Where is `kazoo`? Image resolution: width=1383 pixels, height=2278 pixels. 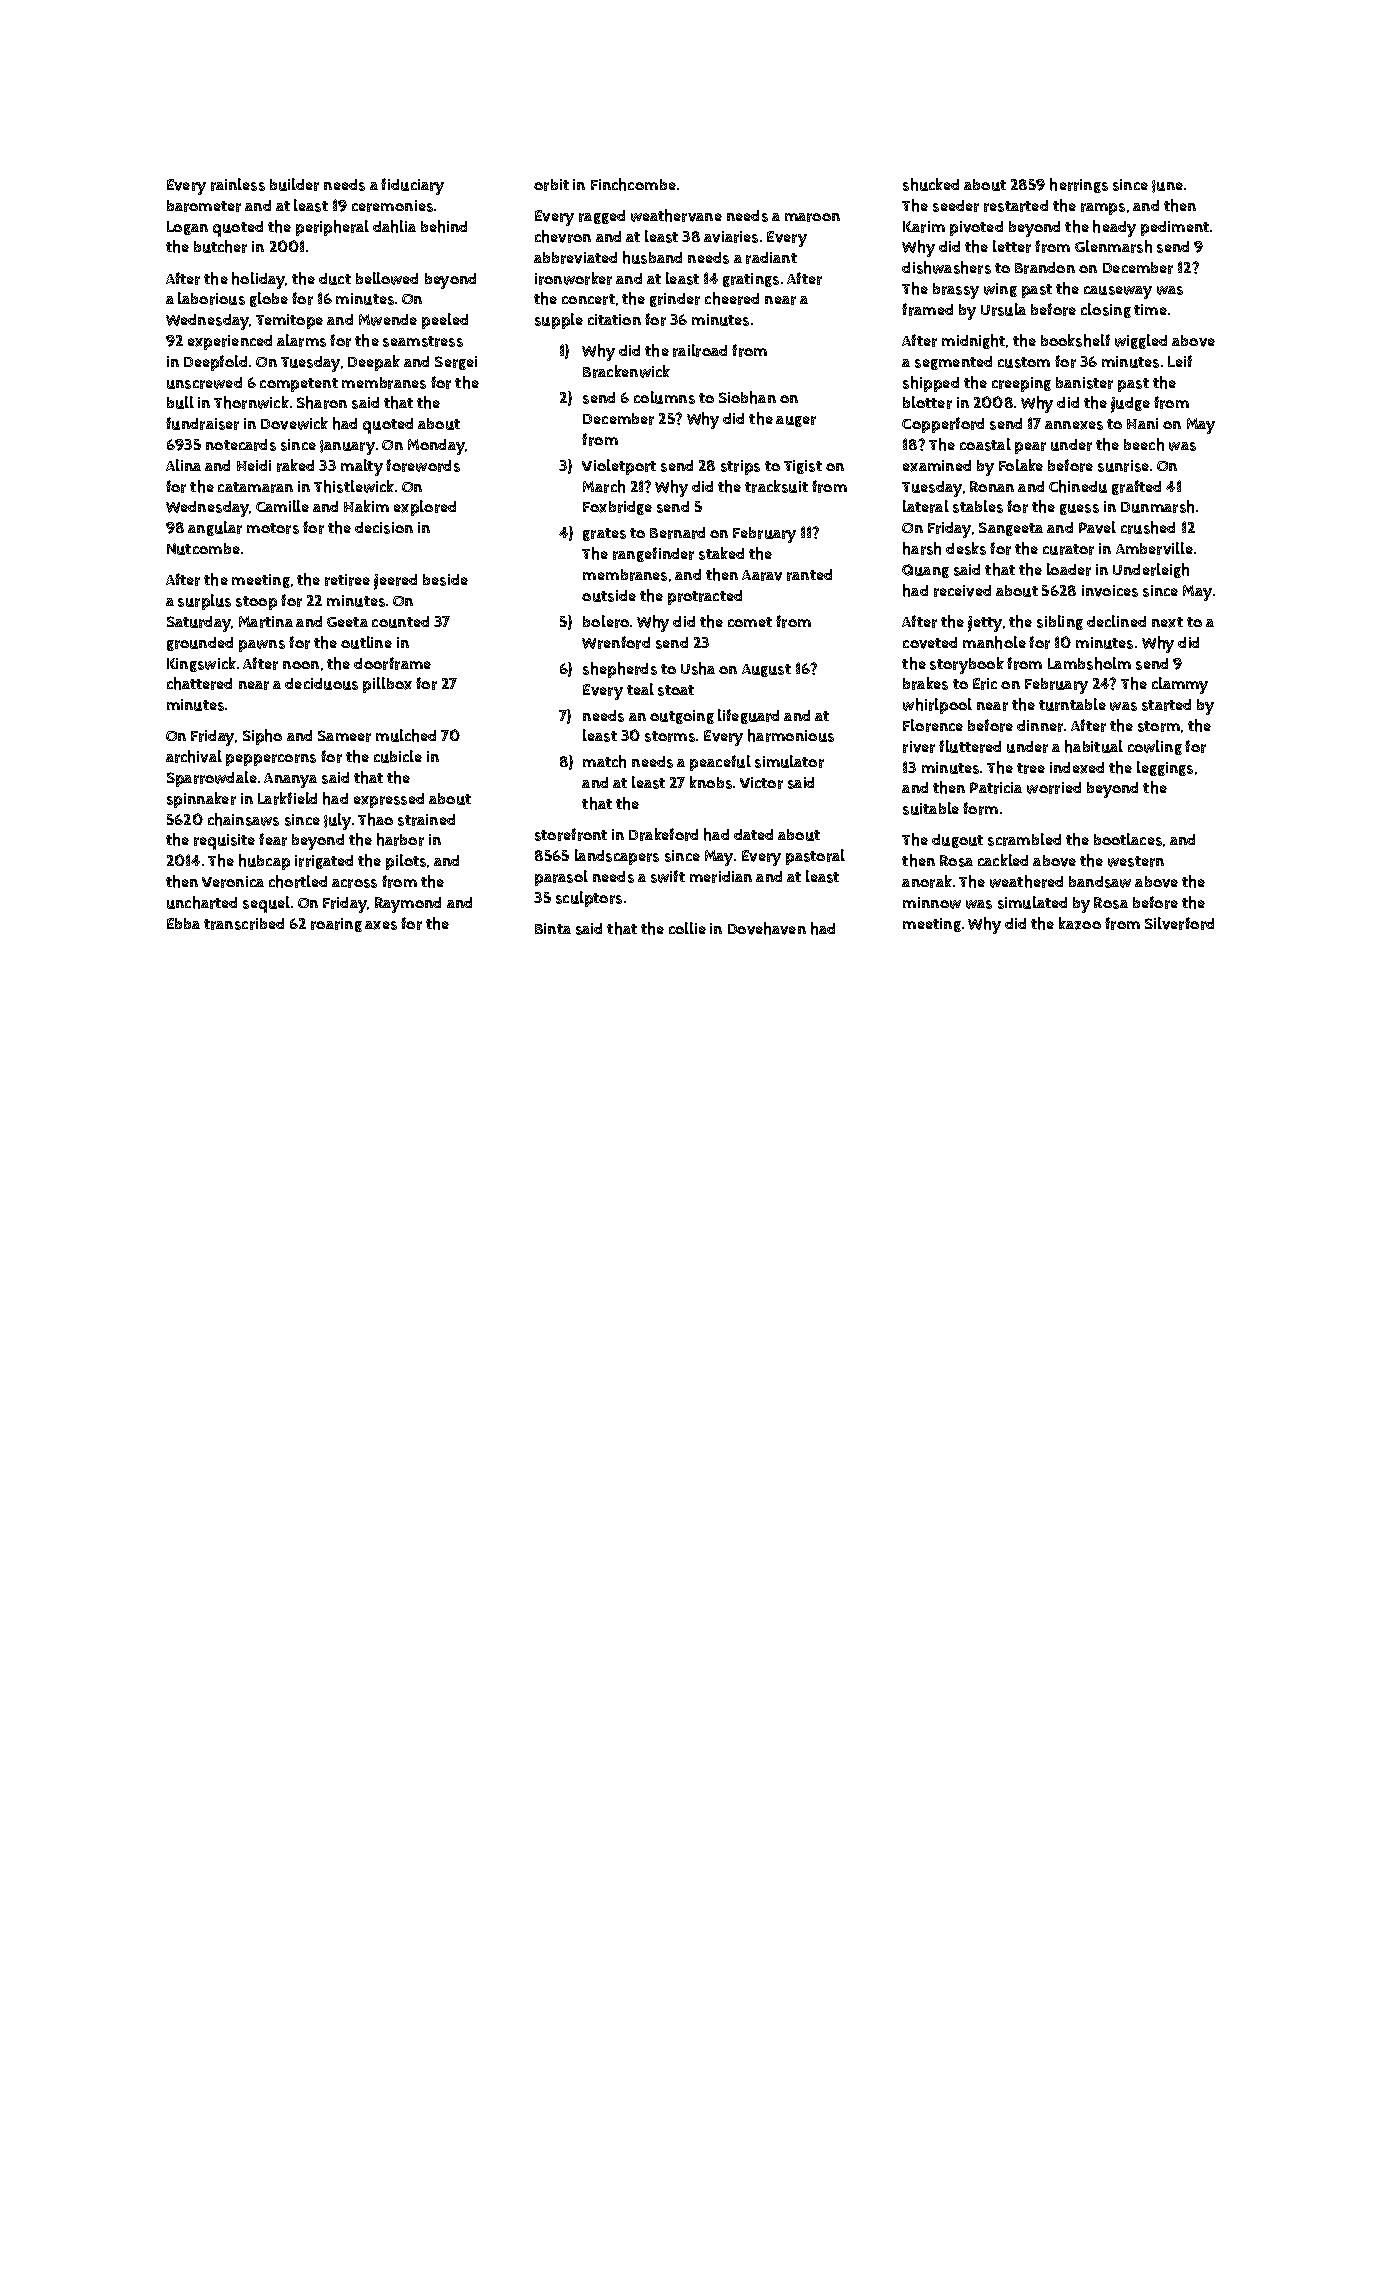
kazoo is located at coordinates (1080, 923).
